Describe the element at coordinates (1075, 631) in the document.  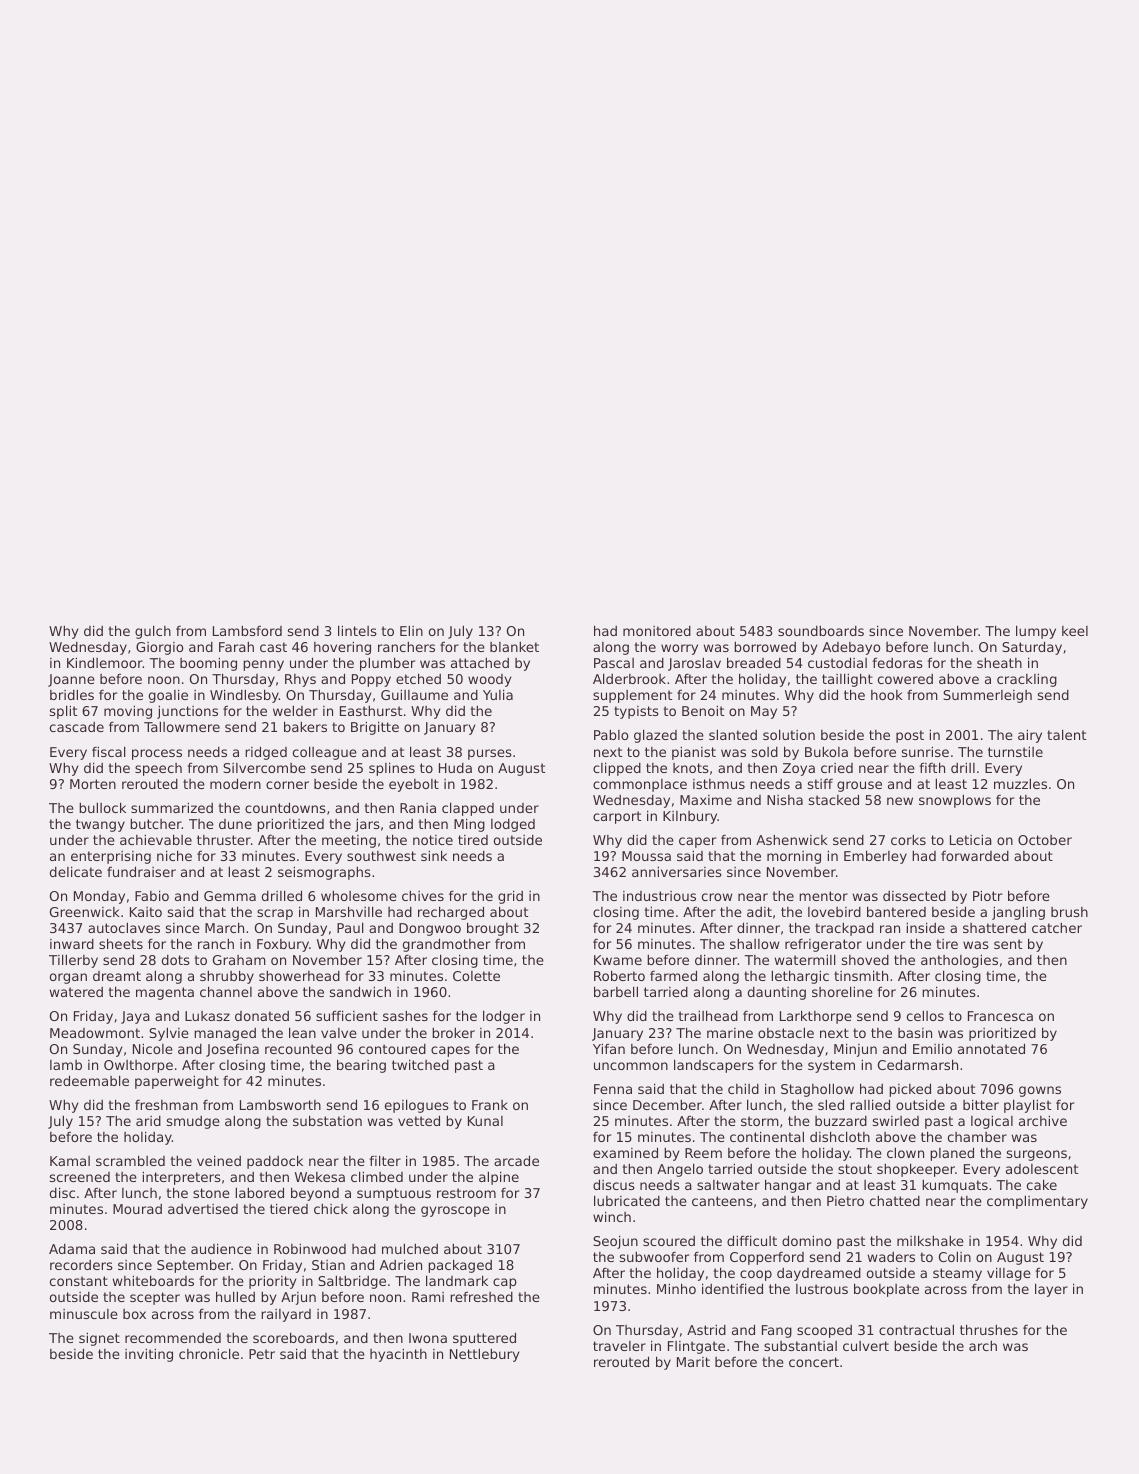
I see `keel` at that location.
